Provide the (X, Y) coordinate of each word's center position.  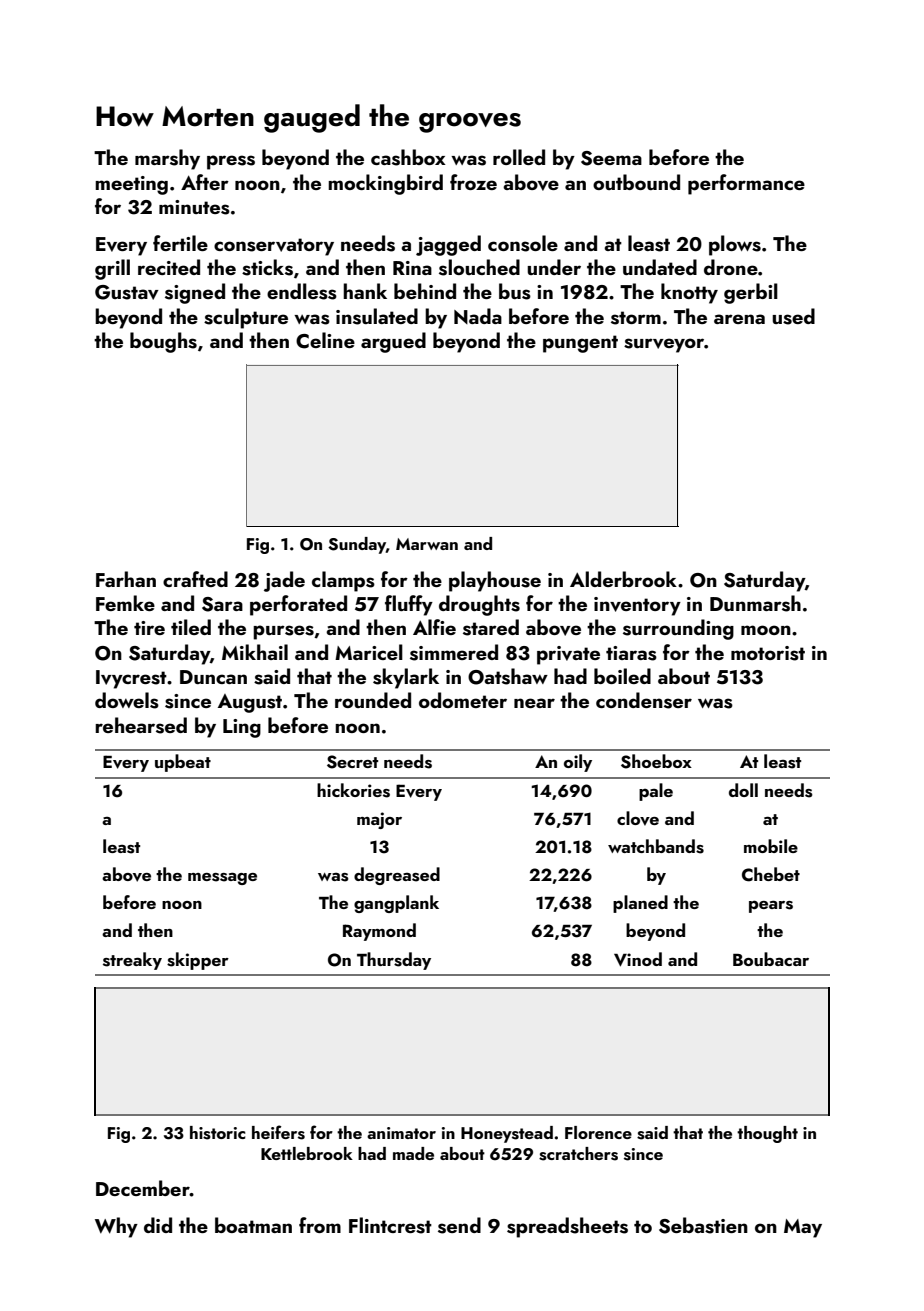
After (205, 182)
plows (735, 245)
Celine (325, 340)
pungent (580, 344)
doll (743, 790)
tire (149, 628)
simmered (454, 652)
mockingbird (385, 184)
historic (218, 1133)
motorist (768, 653)
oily (578, 763)
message (222, 879)
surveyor (664, 345)
